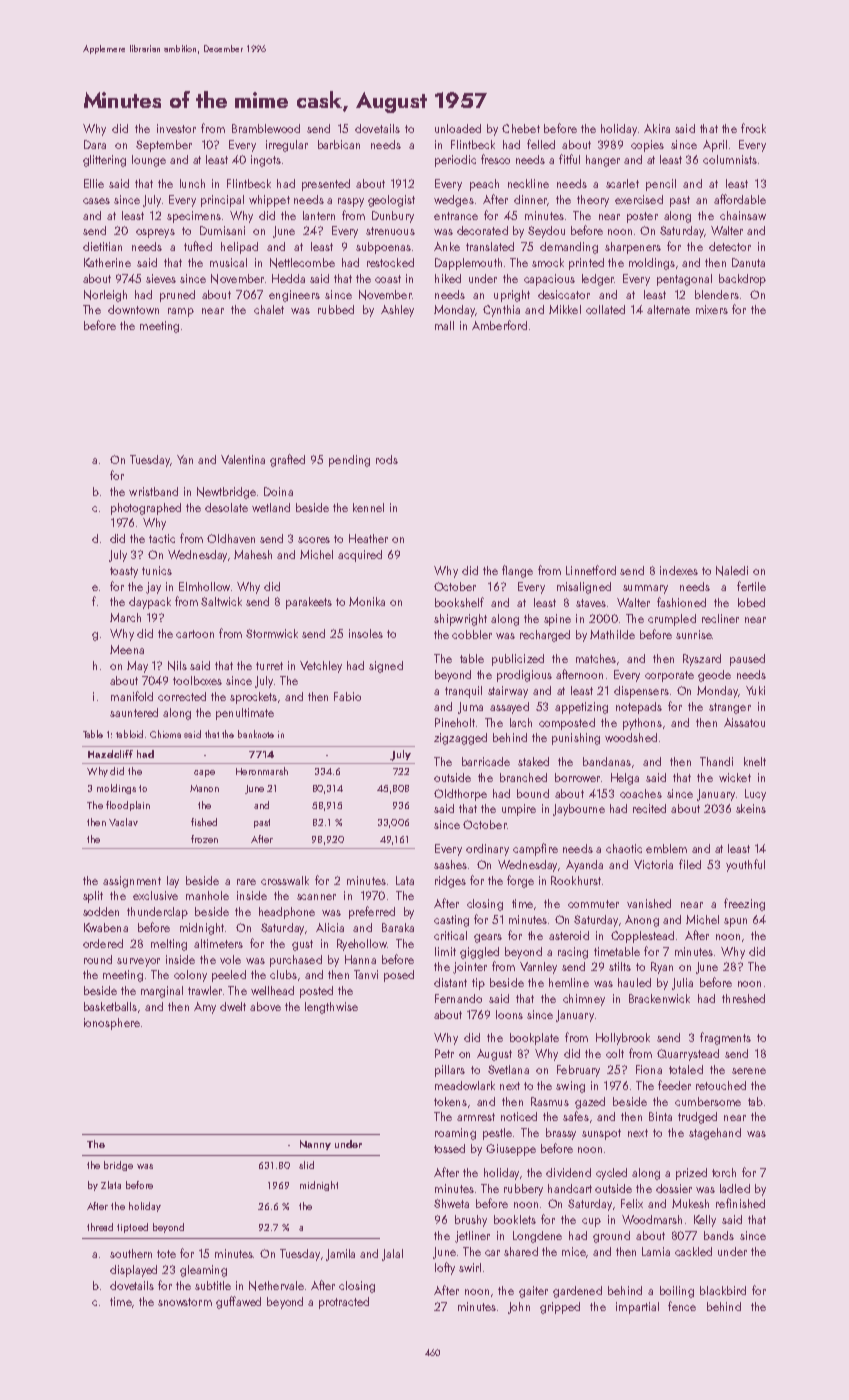  I want to click on displayed, so click(133, 1271).
